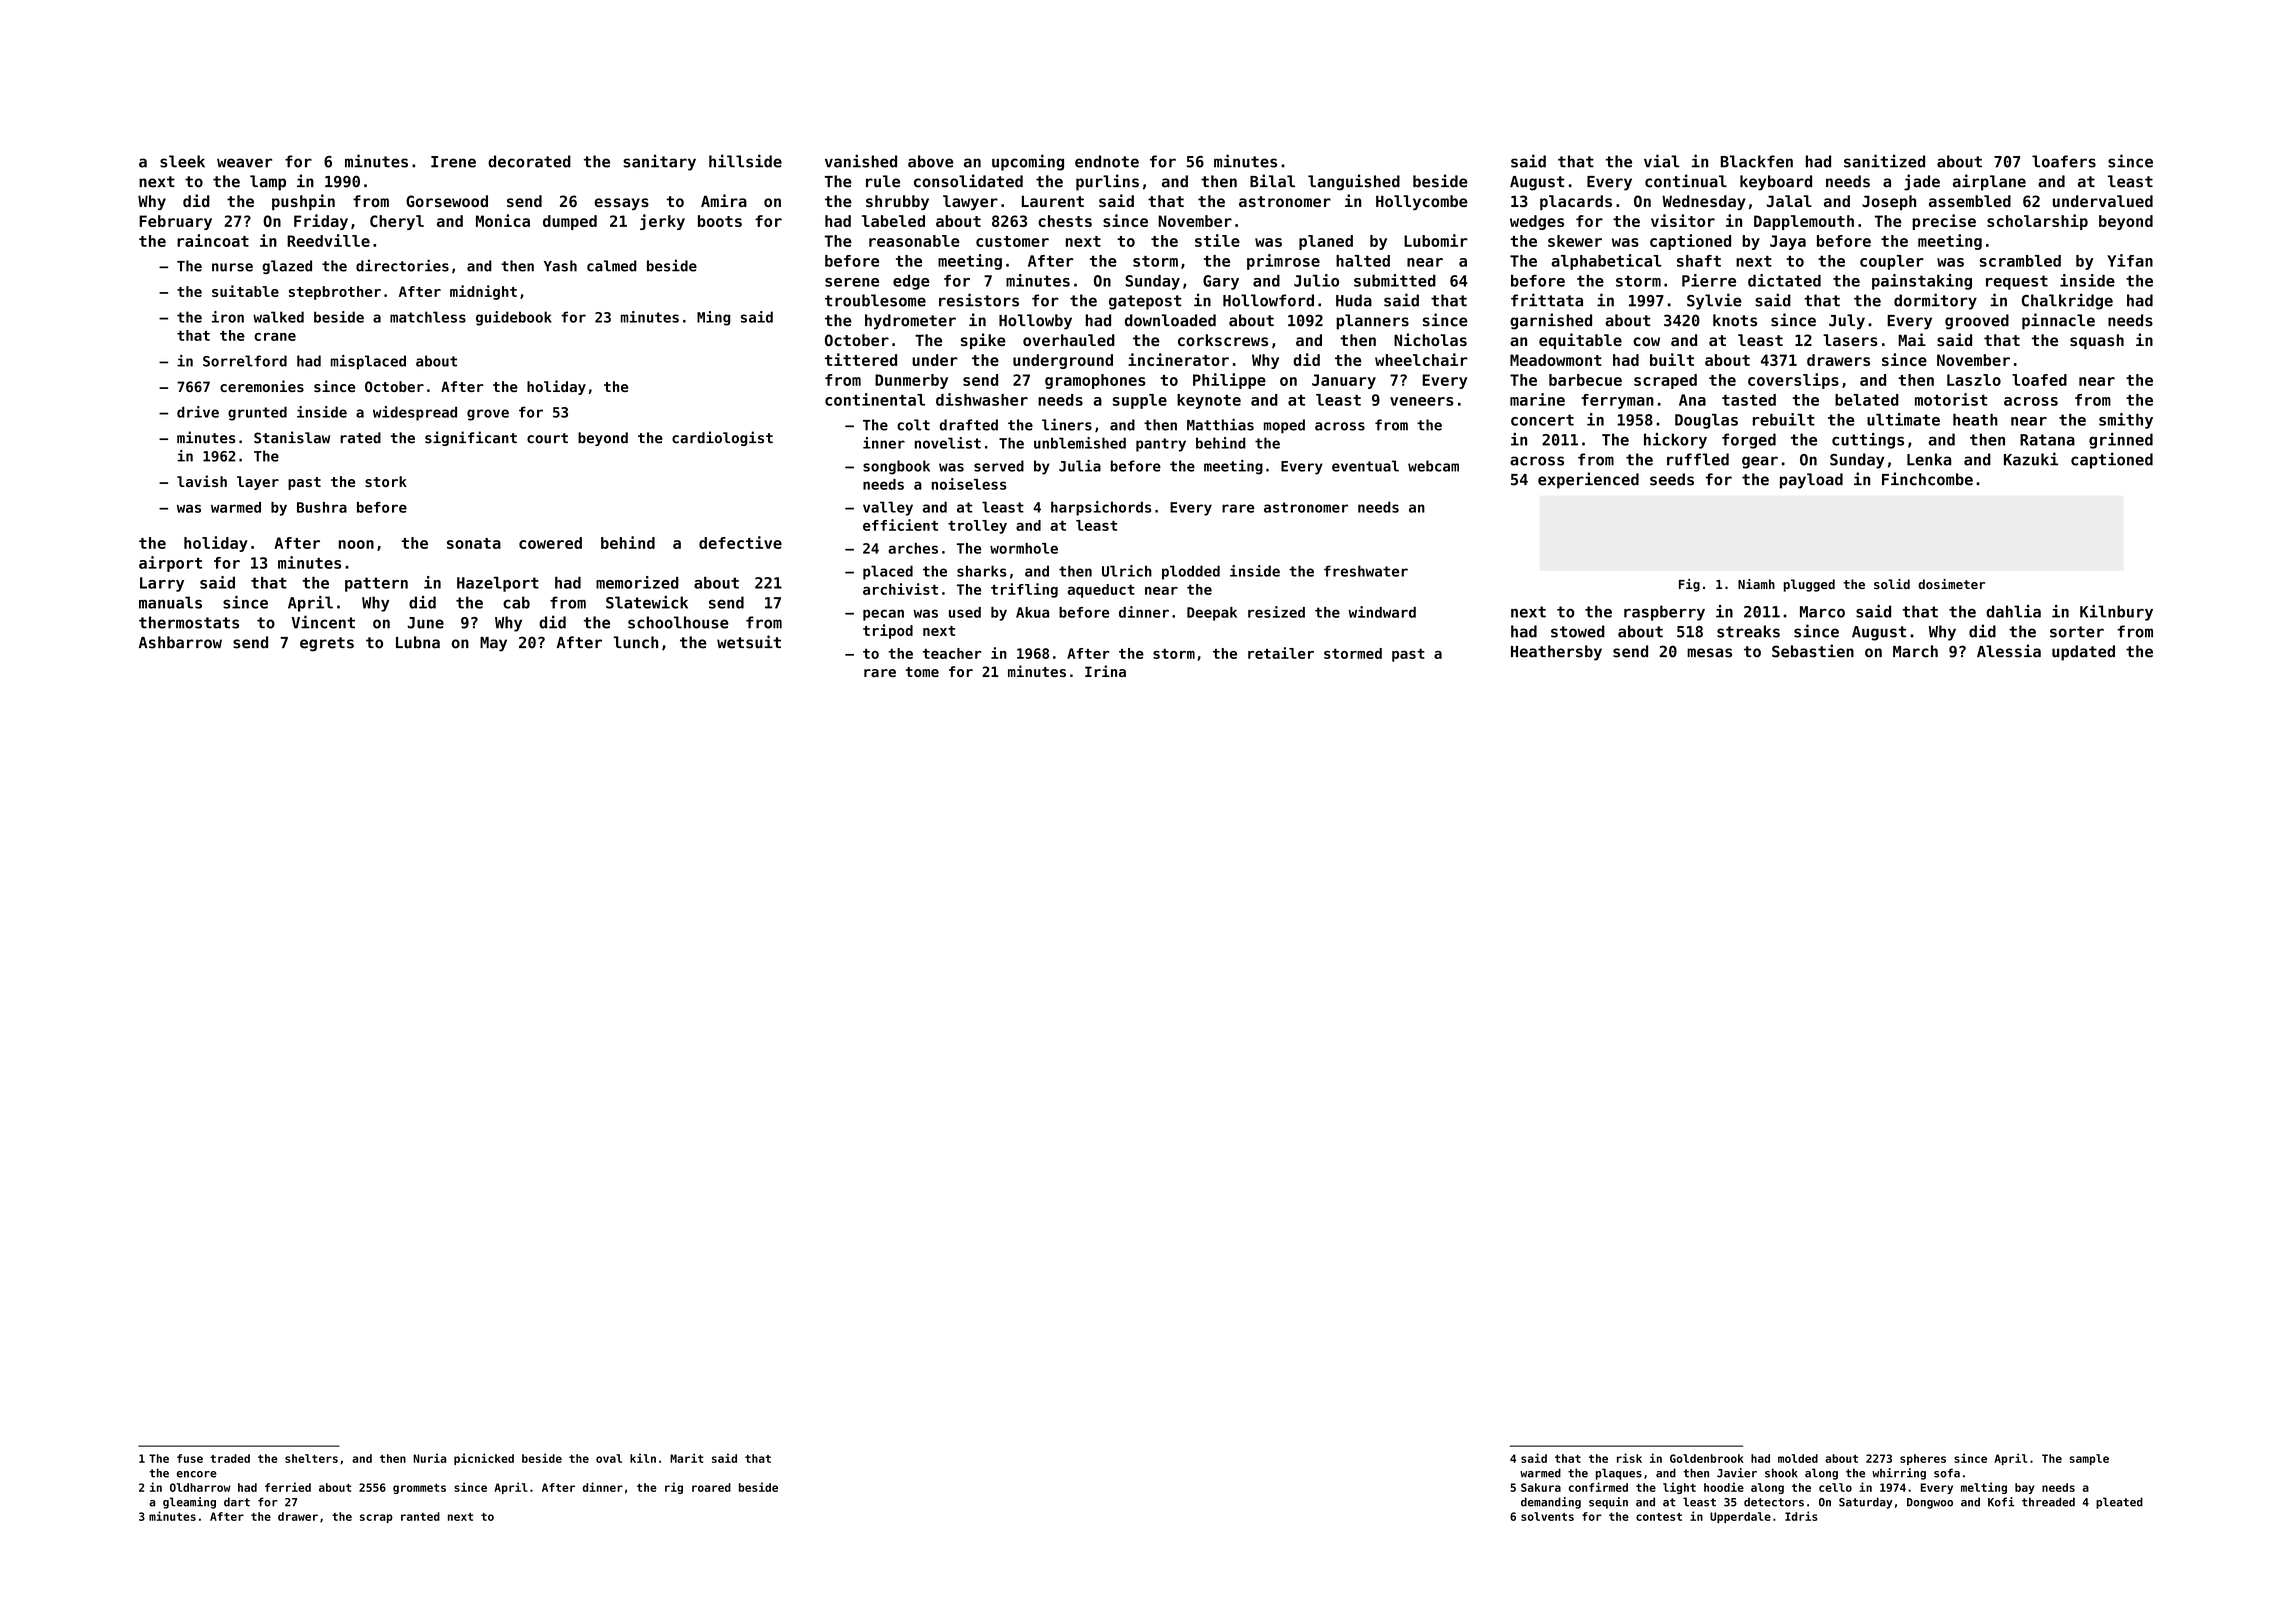 This document has width=2292, height=1621. I want to click on essays, so click(621, 204).
